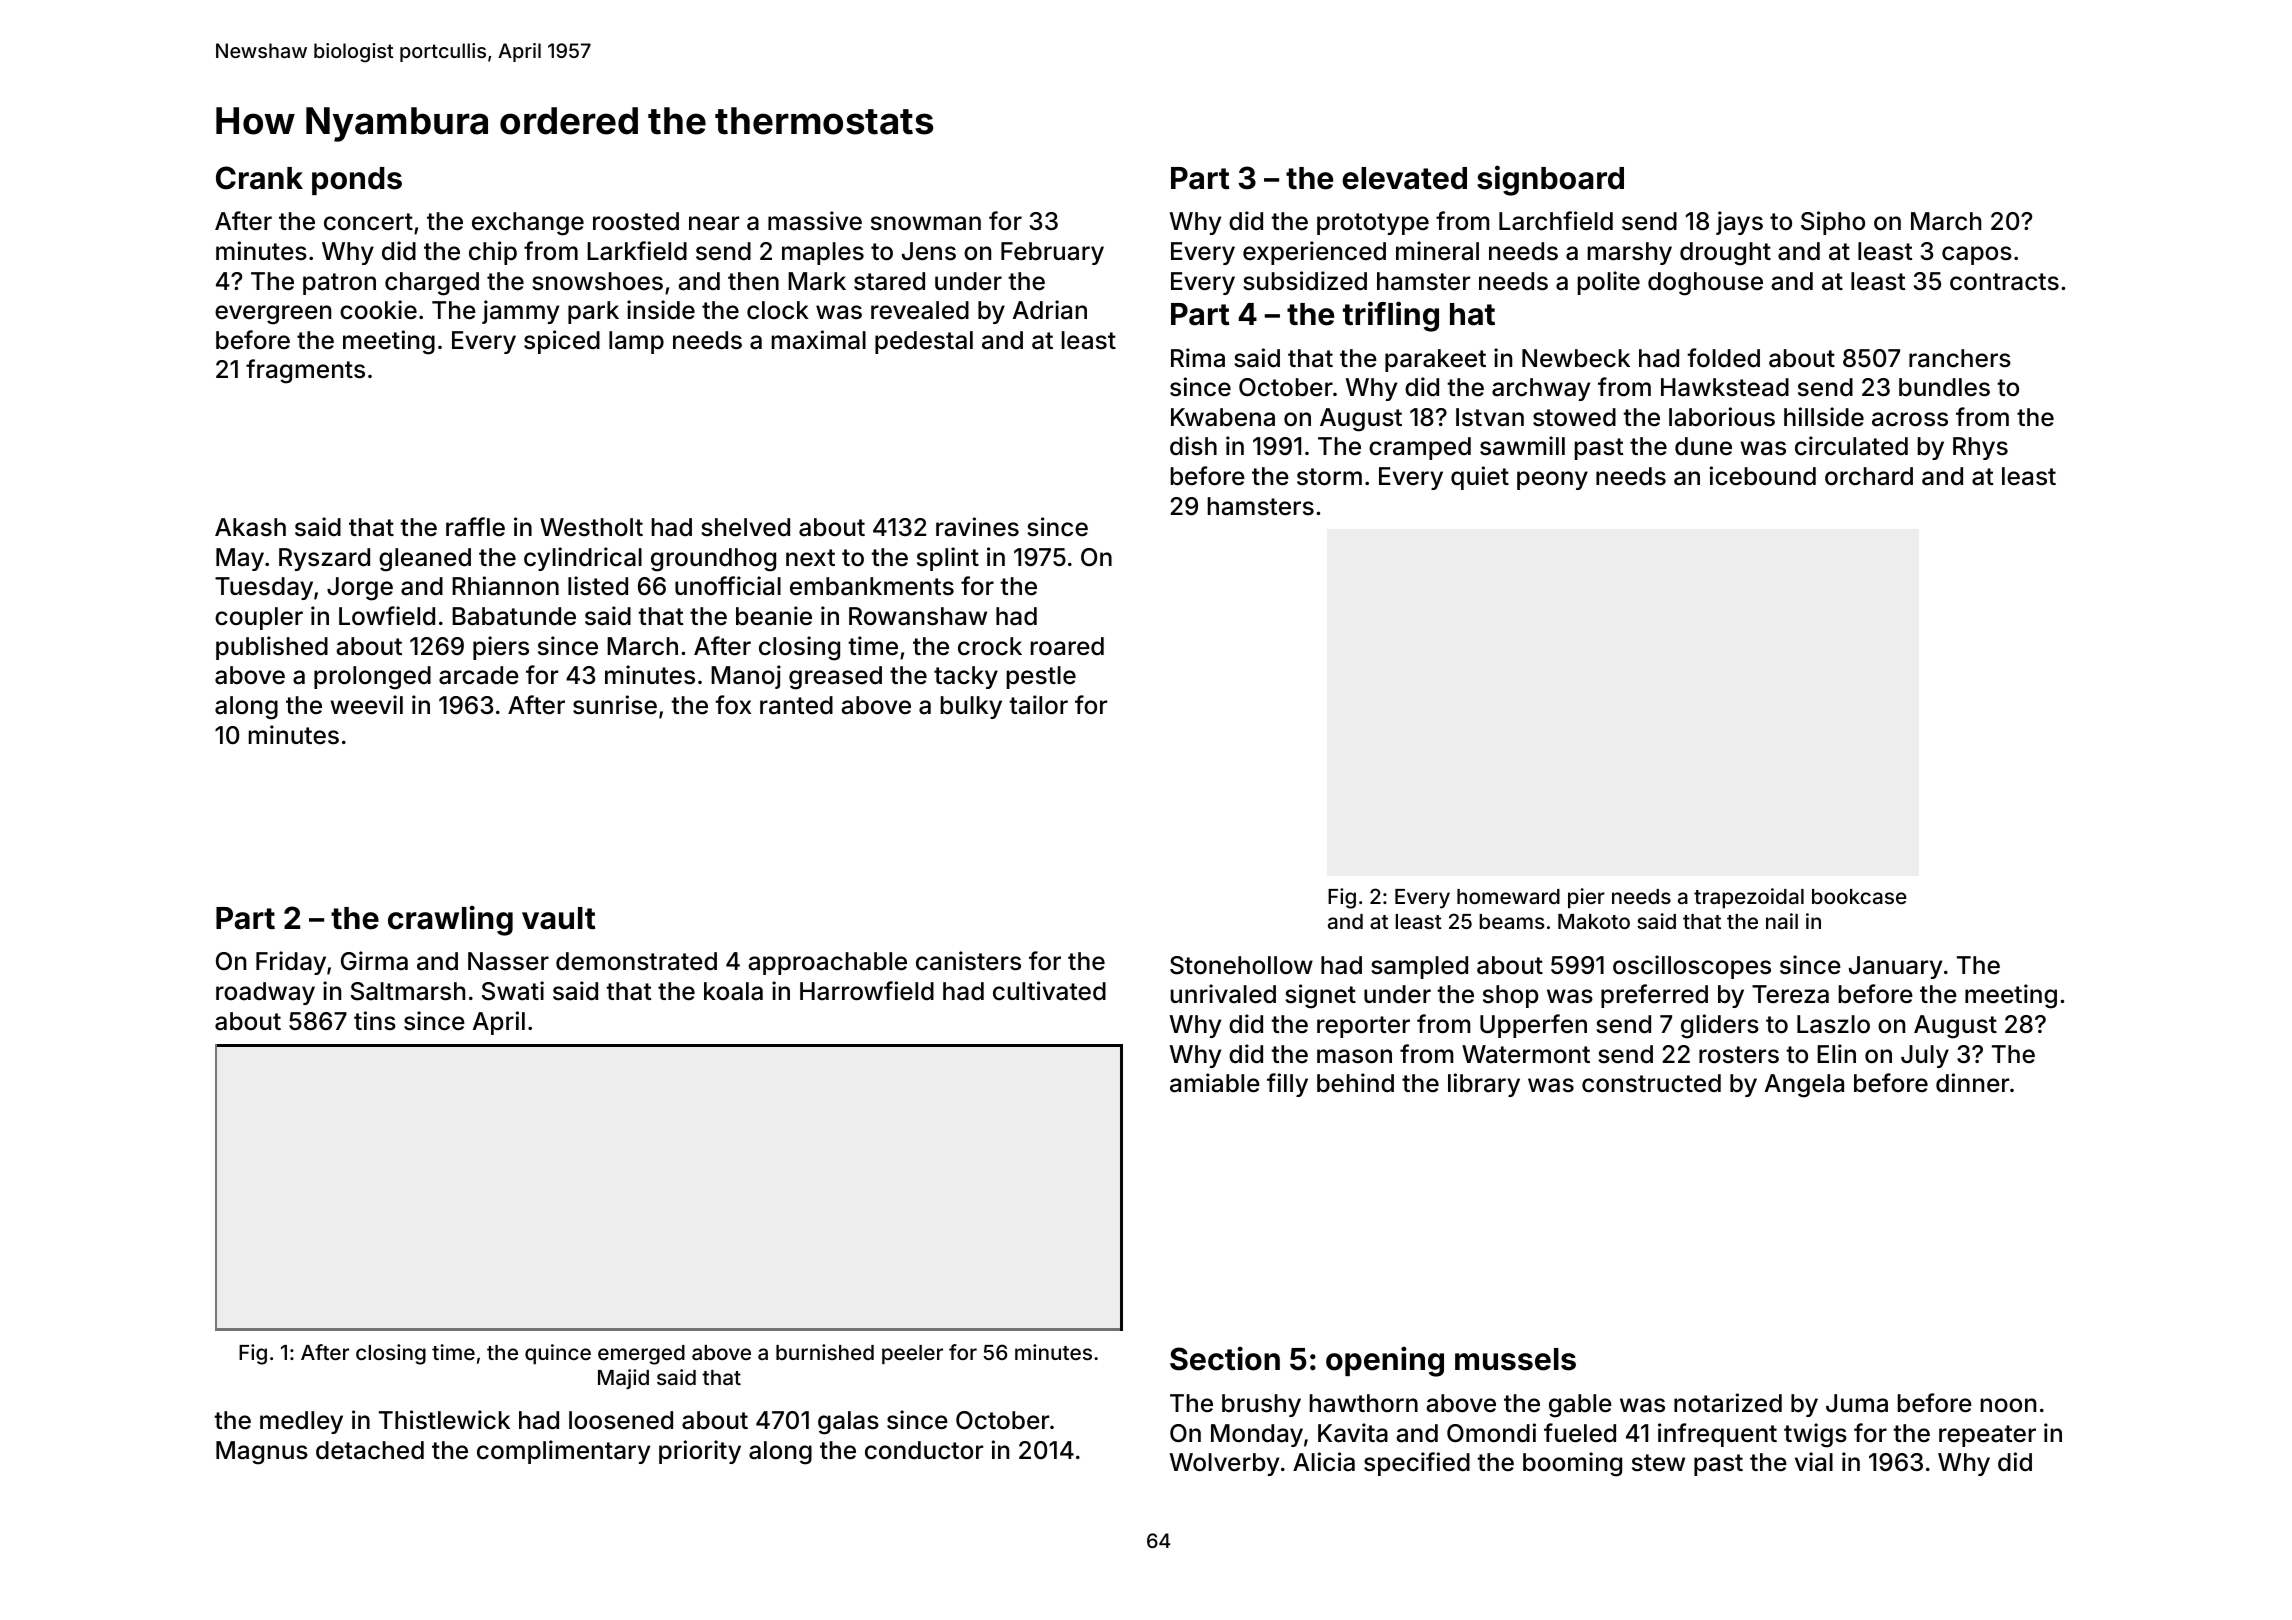 This document has height=1620, width=2292. I want to click on massive, so click(815, 221).
